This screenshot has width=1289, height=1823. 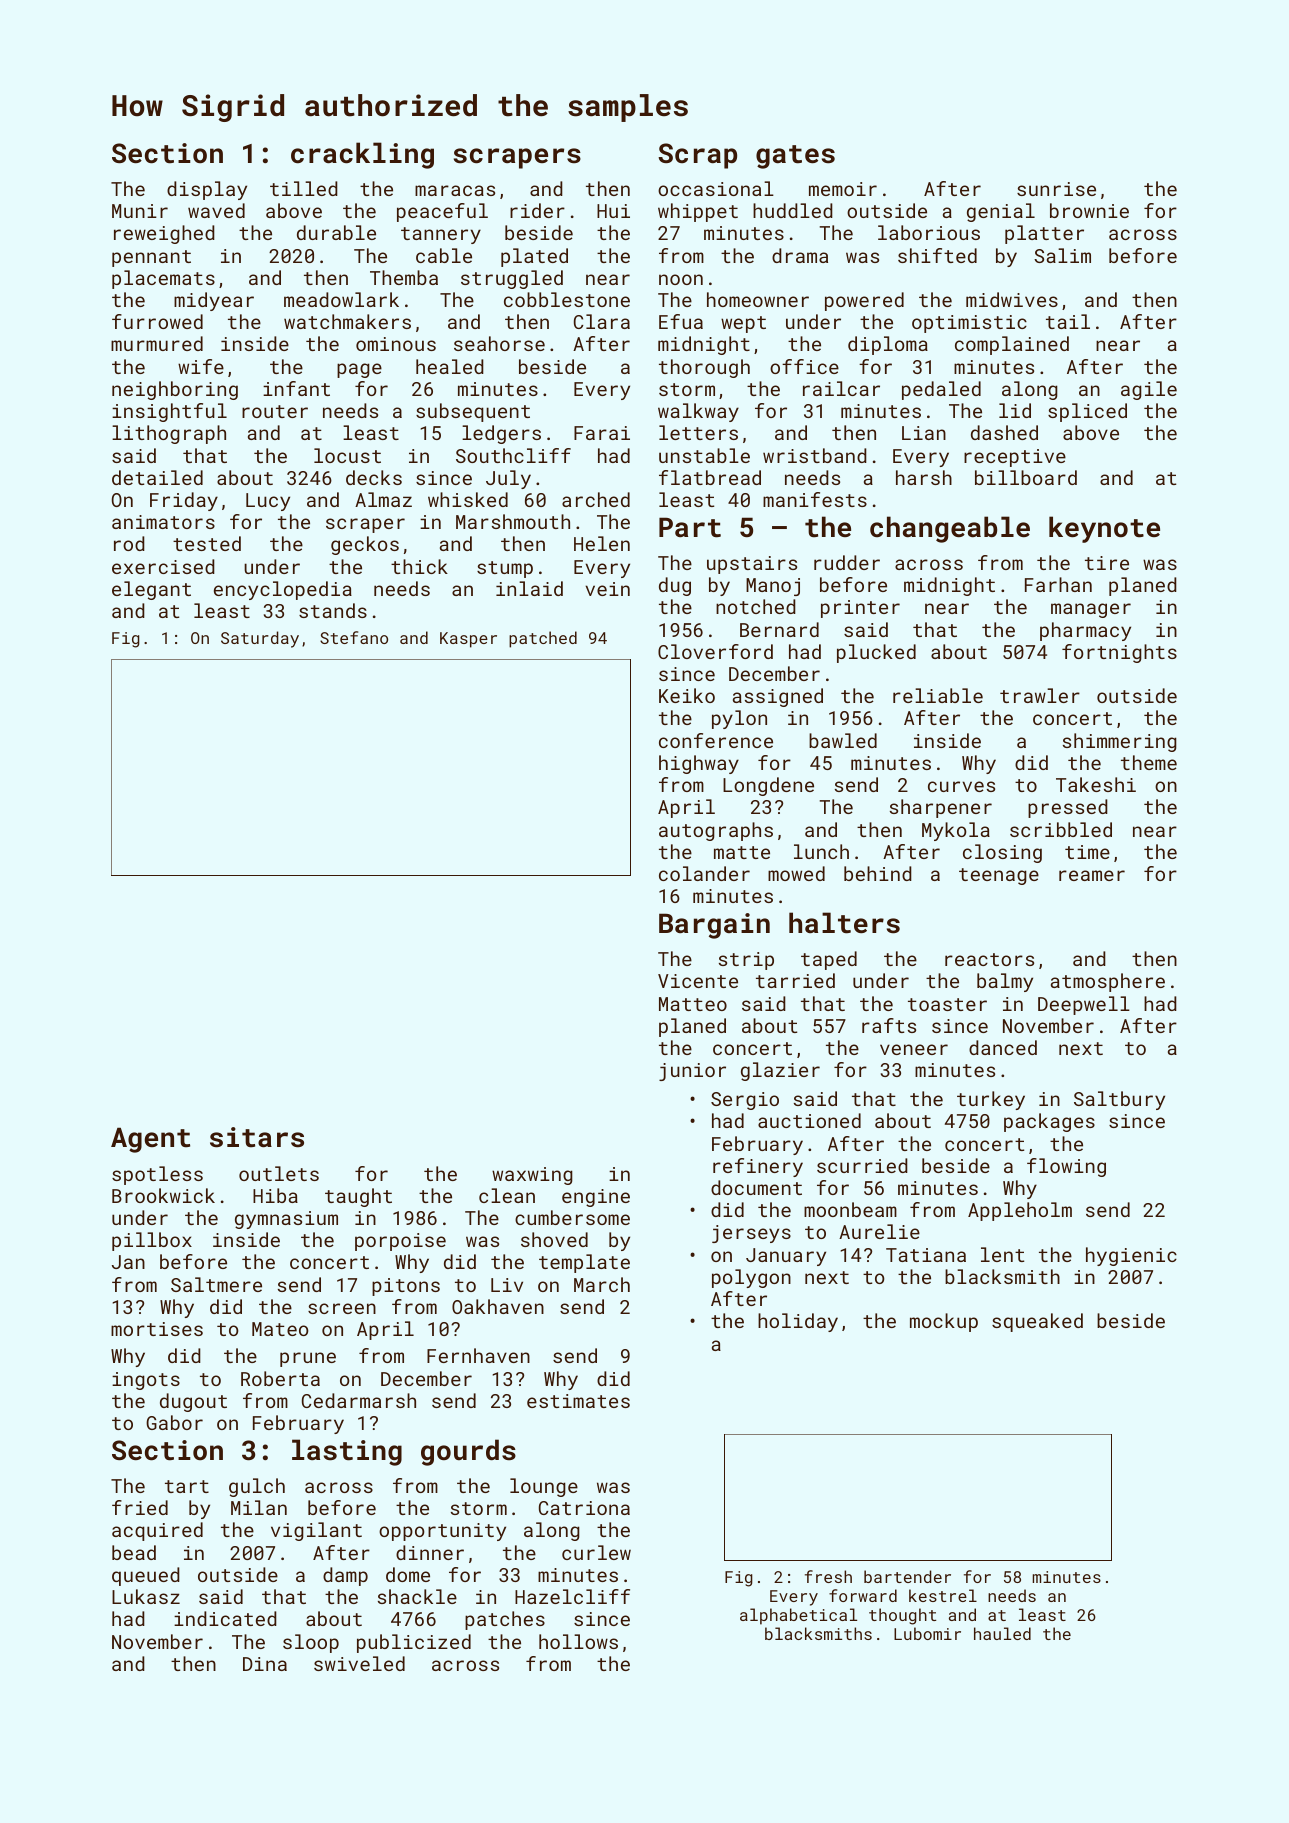 I want to click on template, so click(x=584, y=1263).
